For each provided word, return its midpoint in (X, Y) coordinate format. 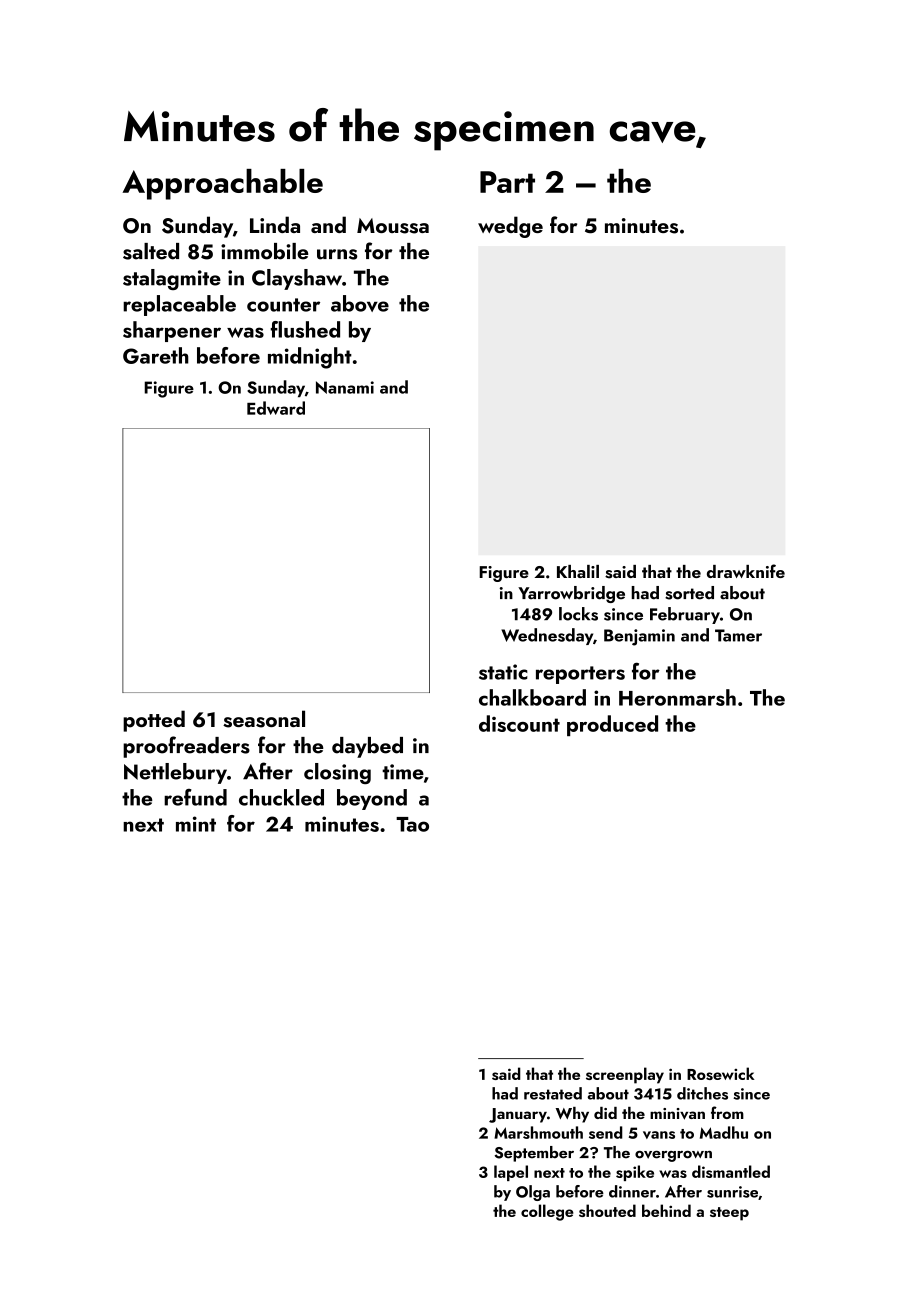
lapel (511, 1173)
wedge (510, 227)
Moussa (393, 226)
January (518, 1115)
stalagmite (172, 279)
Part (507, 182)
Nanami (345, 387)
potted (154, 721)
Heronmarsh (677, 697)
